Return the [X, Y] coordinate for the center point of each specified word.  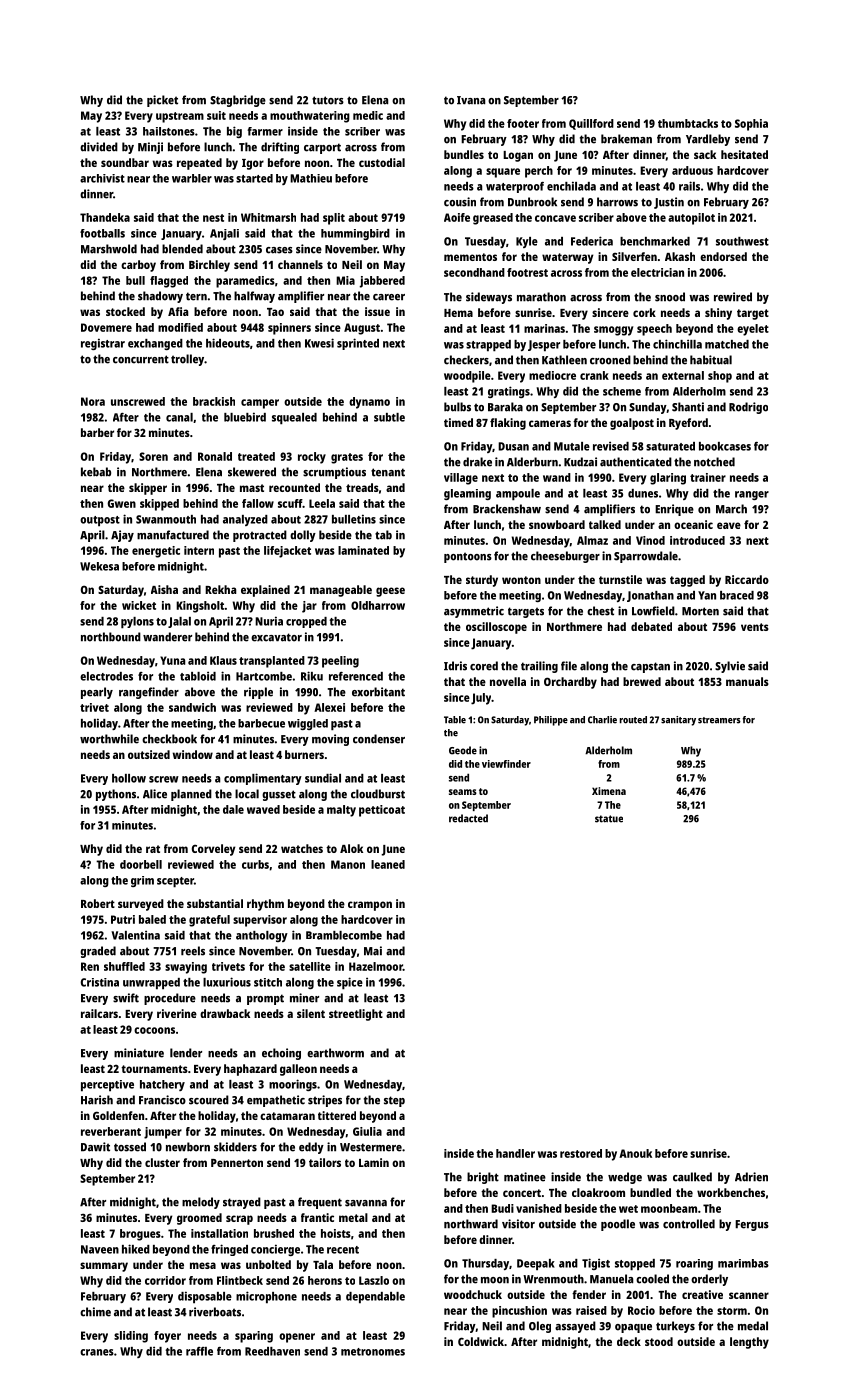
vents [755, 627]
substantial [215, 903]
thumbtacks [688, 123]
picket [162, 101]
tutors [328, 100]
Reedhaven [272, 1351]
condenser [379, 739]
